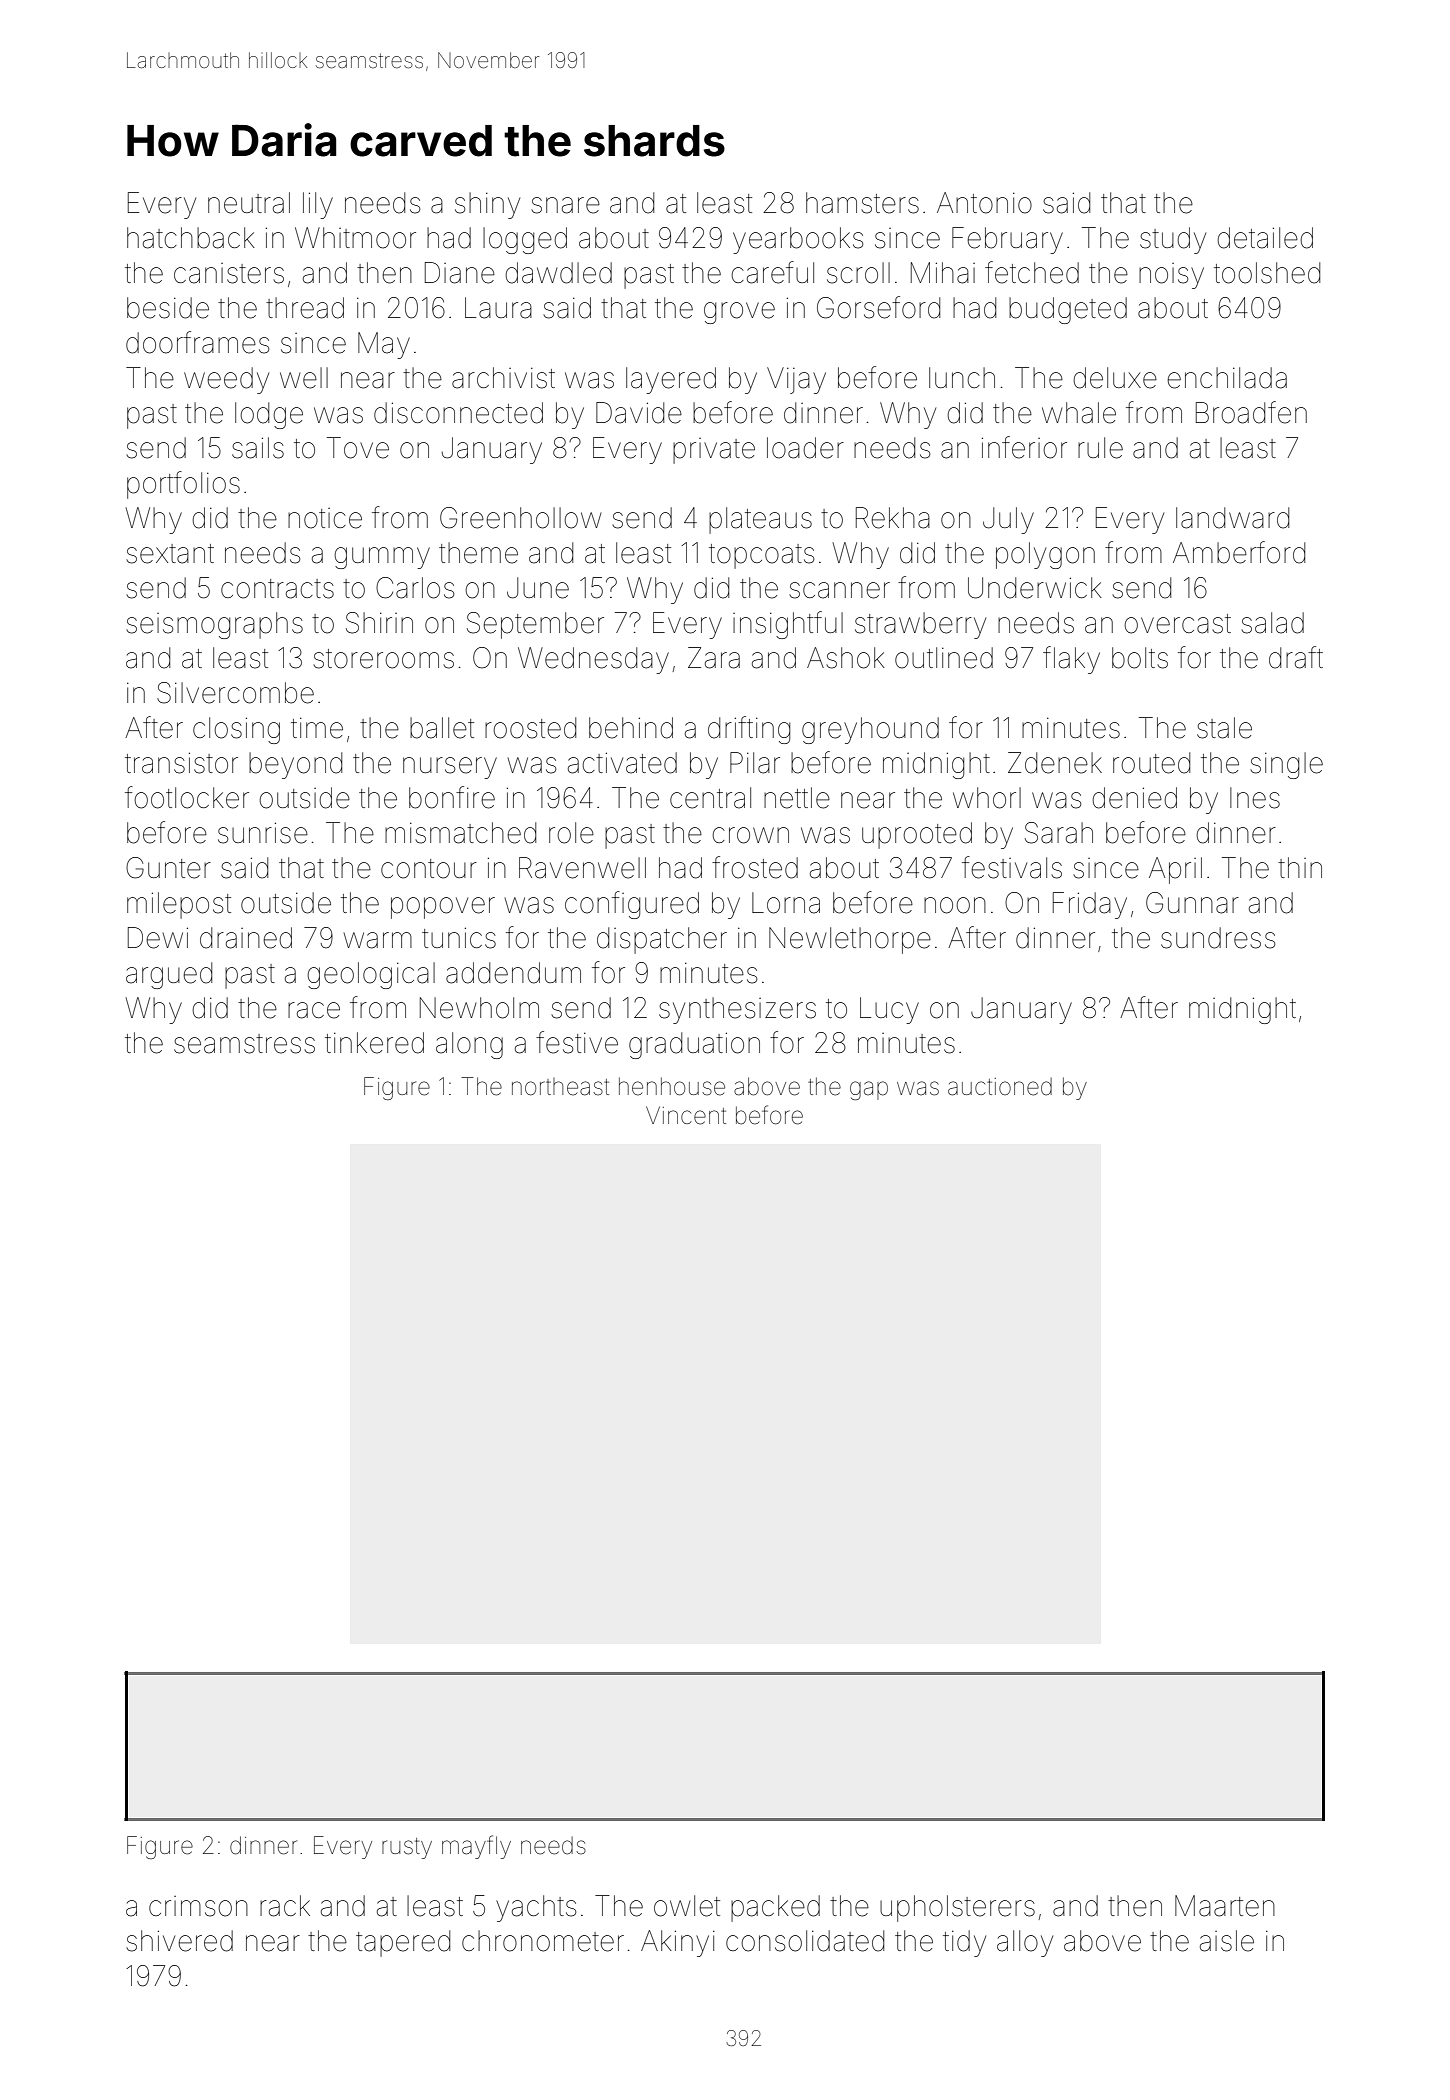 This screenshot has height=2100, width=1450. Describe the element at coordinates (1265, 238) in the screenshot. I see `detailed` at that location.
